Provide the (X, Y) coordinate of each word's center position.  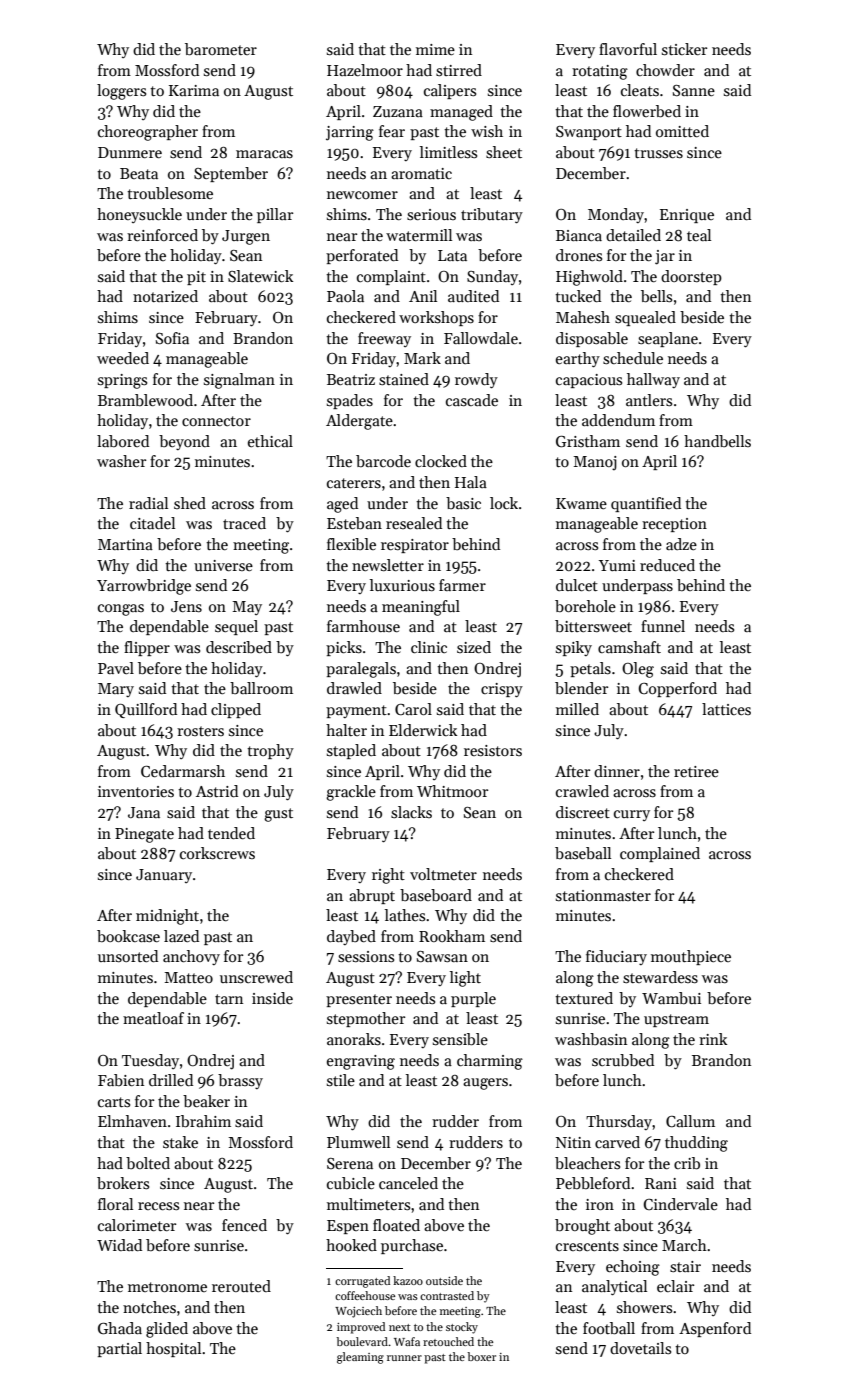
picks (344, 648)
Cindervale (680, 1204)
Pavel (116, 668)
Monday (616, 215)
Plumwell (358, 1142)
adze (681, 544)
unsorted (128, 956)
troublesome (170, 193)
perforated (362, 256)
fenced (244, 1225)
